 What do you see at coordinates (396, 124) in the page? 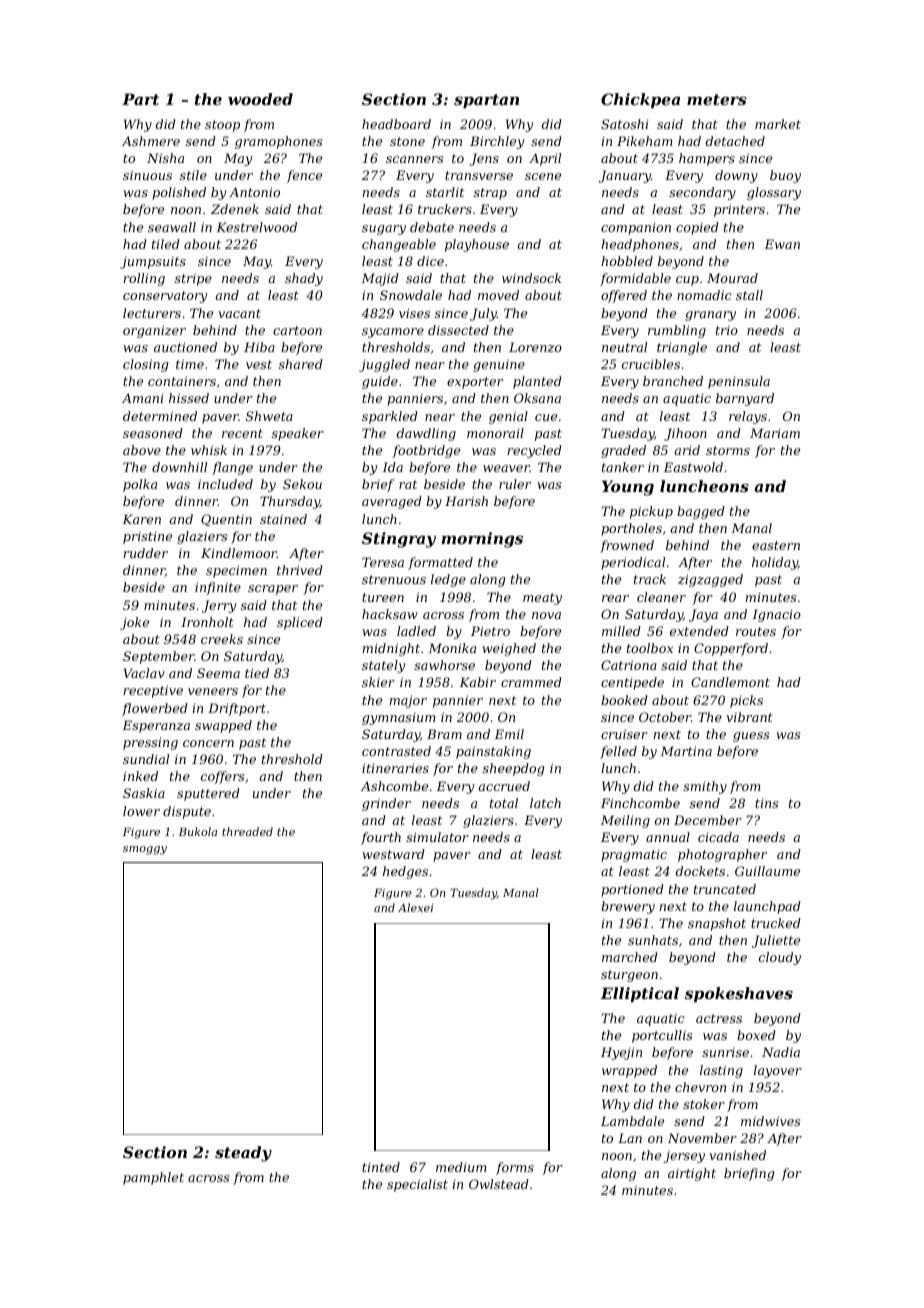
I see `headboard` at bounding box center [396, 124].
